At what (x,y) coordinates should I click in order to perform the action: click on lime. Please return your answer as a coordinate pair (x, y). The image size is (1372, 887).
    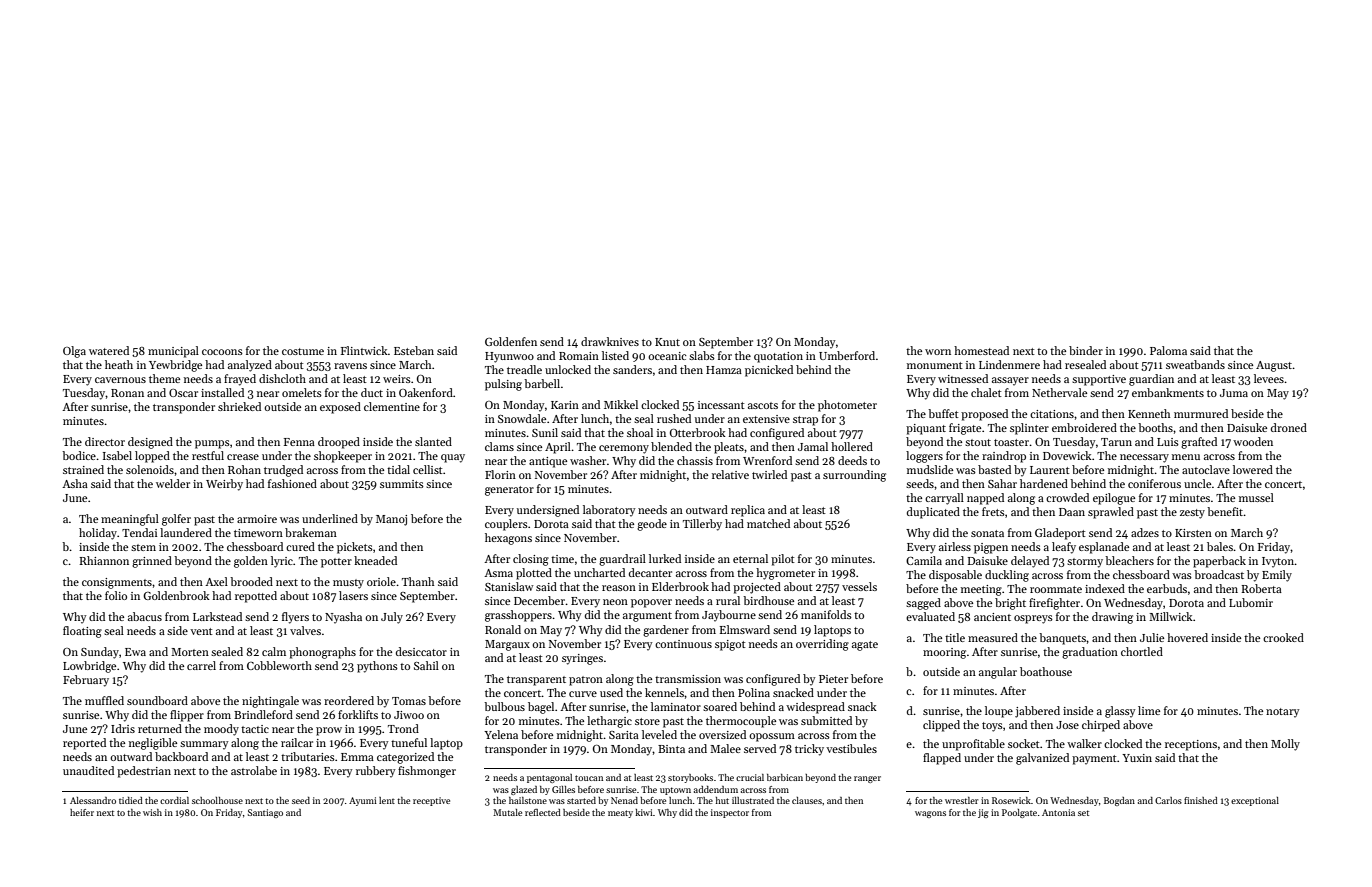
    Looking at the image, I should click on (1149, 710).
